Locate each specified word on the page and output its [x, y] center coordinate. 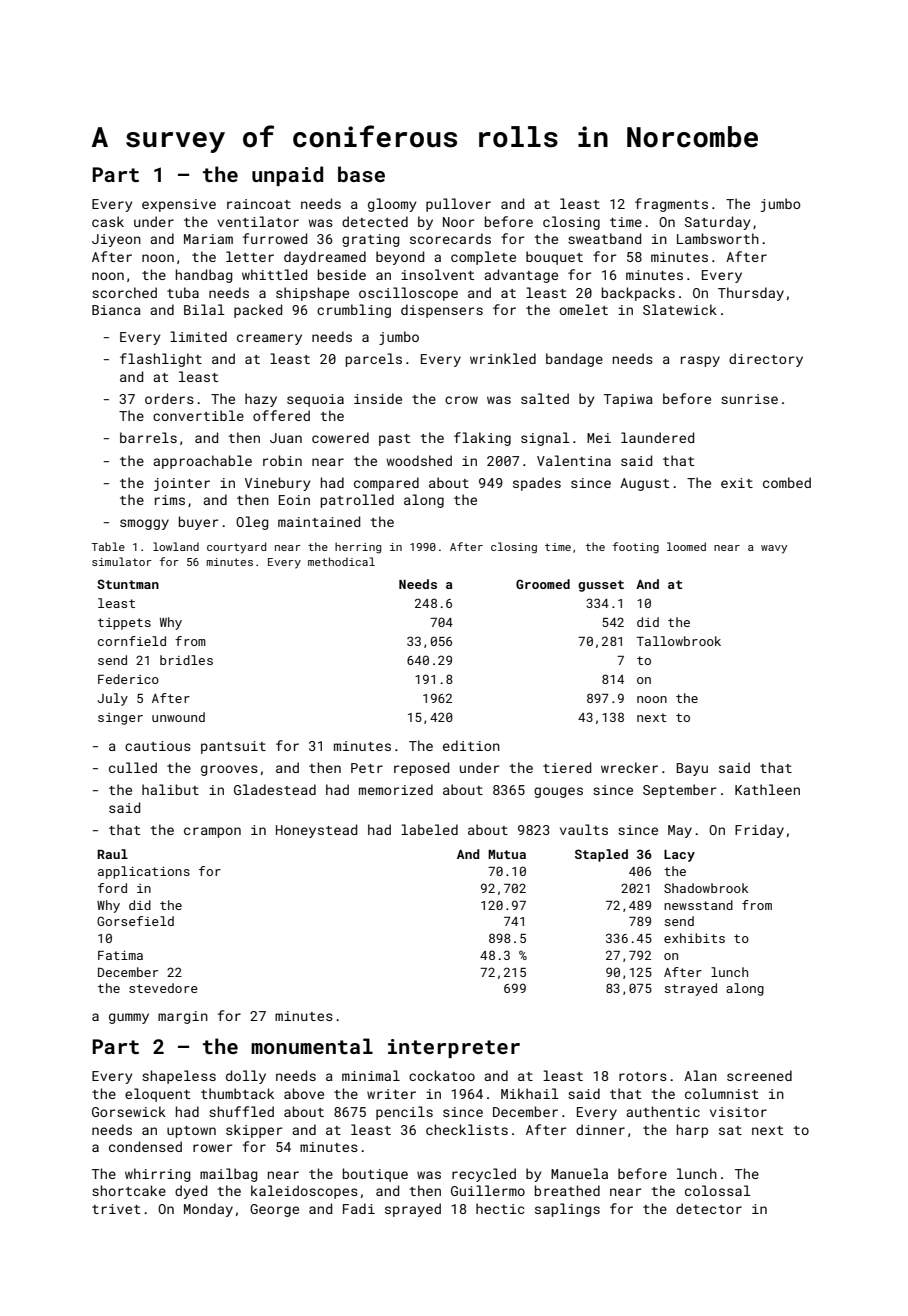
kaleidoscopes [304, 1192]
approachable [202, 462]
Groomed [543, 584]
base [361, 174]
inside [378, 398]
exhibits [694, 938]
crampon [212, 832]
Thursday [751, 294]
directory [766, 360]
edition [471, 745]
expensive [179, 205]
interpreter [454, 1048]
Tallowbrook [679, 641]
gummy [129, 1018]
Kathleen [767, 789]
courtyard [236, 548]
